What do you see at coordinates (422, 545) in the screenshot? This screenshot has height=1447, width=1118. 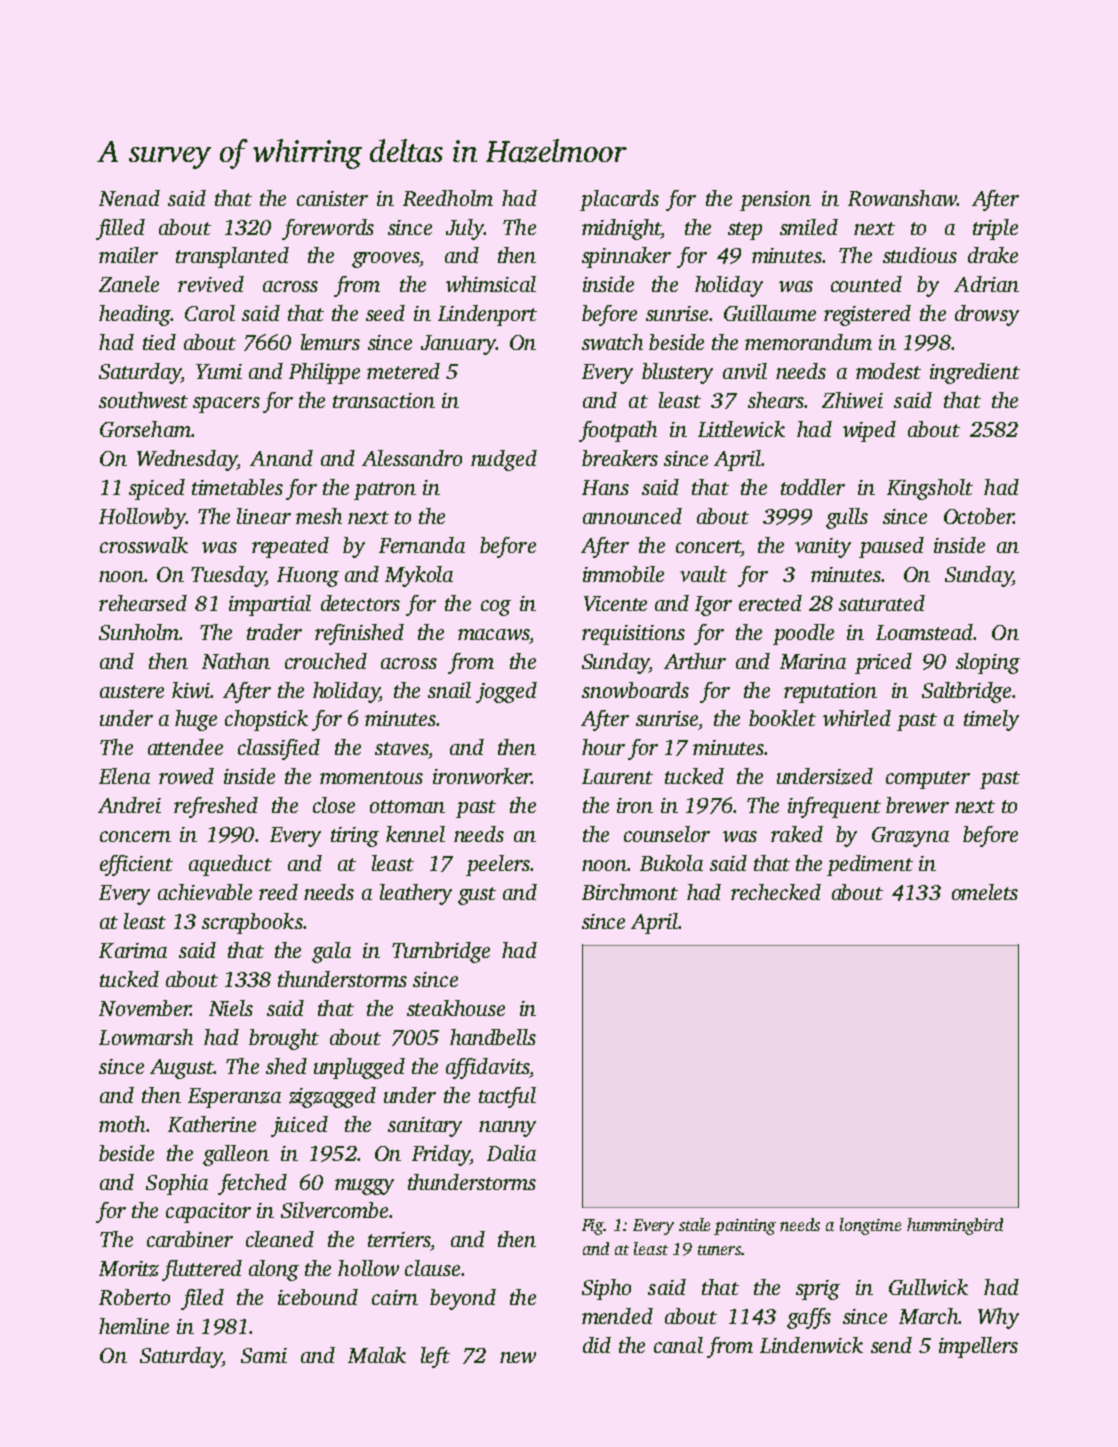 I see `Fernanda` at bounding box center [422, 545].
